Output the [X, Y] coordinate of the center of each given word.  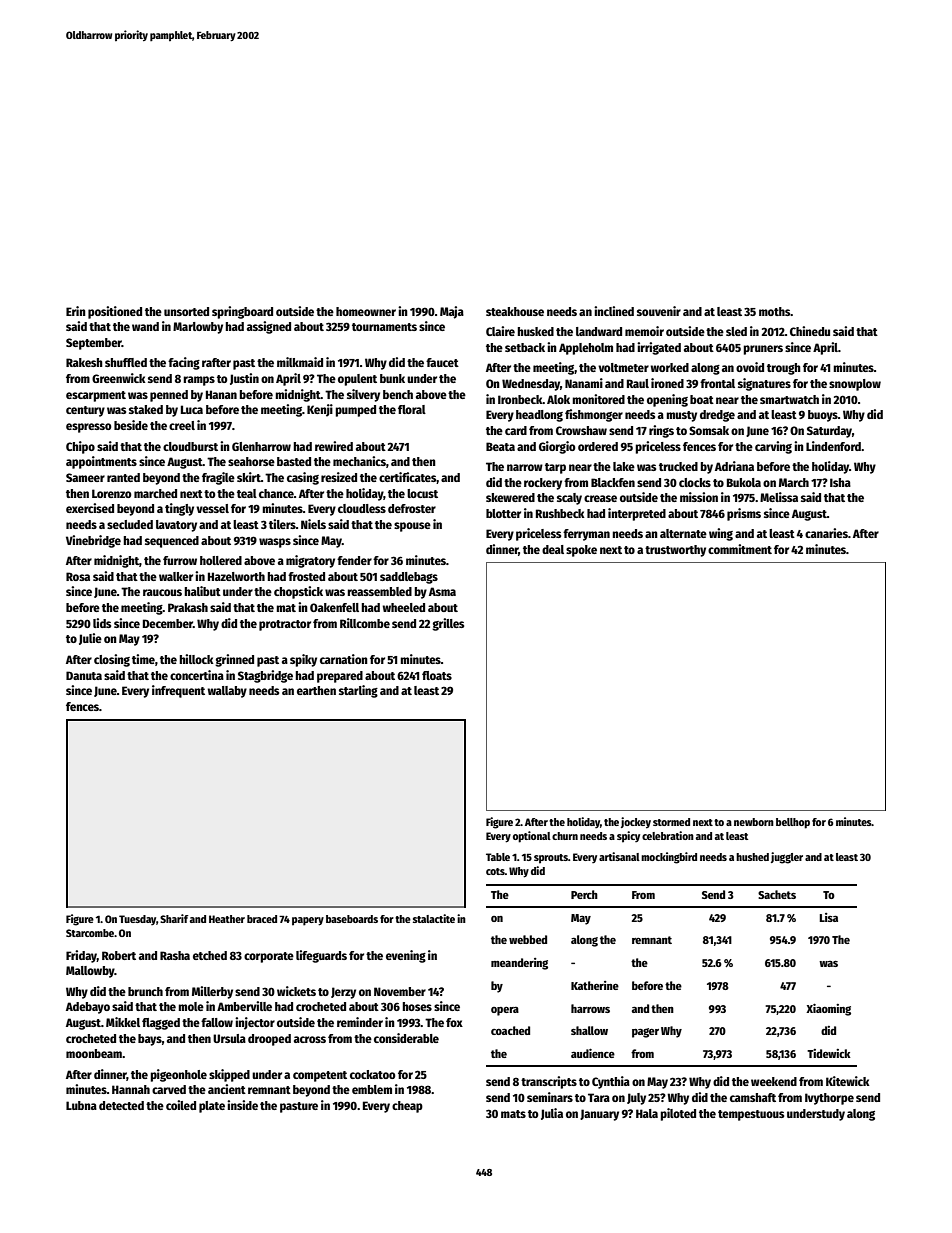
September [94, 344]
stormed [671, 822]
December [168, 623]
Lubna [81, 1105]
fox [454, 1022]
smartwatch [789, 399]
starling [358, 691]
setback [525, 347]
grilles [448, 624]
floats [437, 675]
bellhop [793, 823]
